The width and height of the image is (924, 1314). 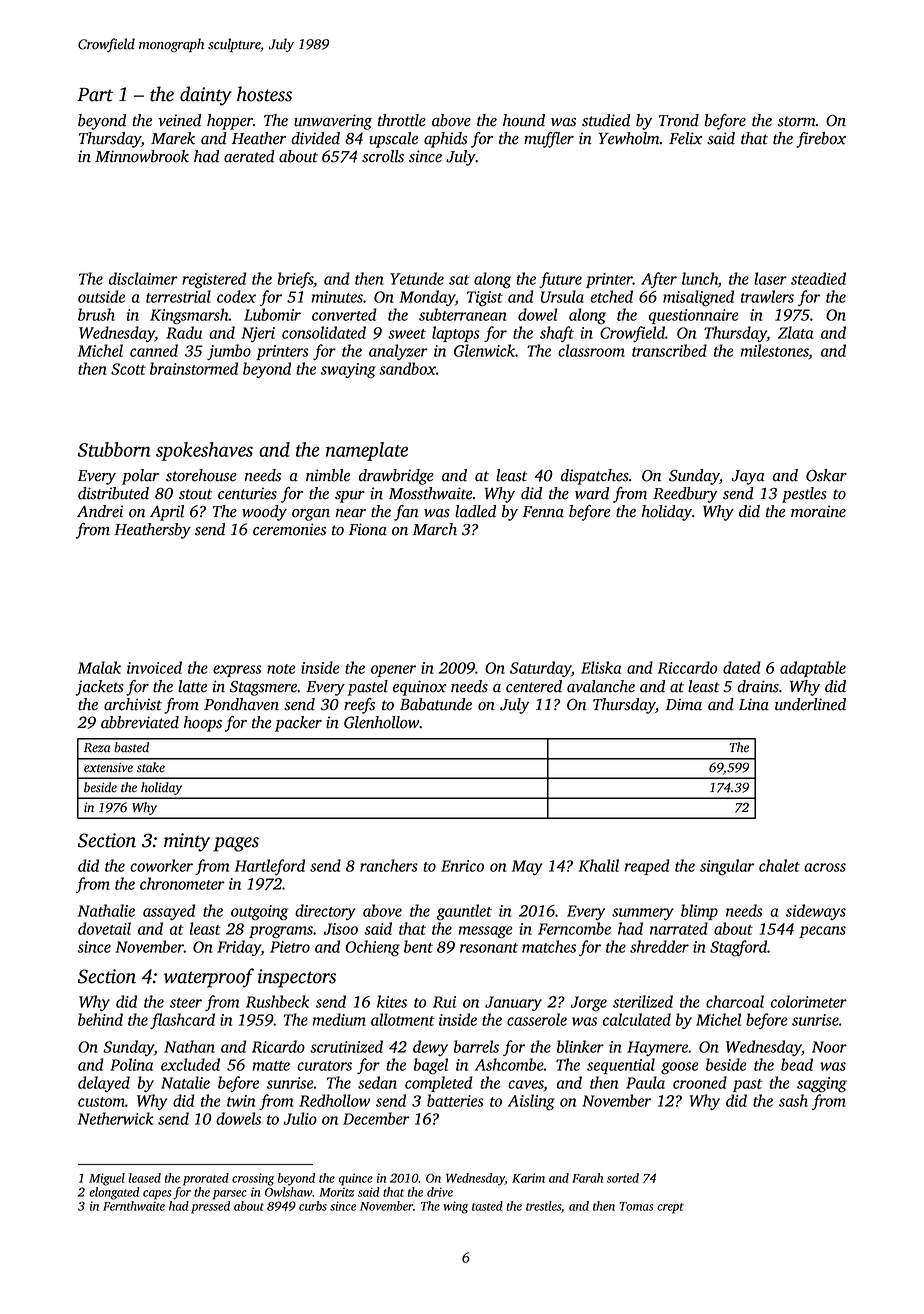 I want to click on milestones, so click(x=774, y=350).
